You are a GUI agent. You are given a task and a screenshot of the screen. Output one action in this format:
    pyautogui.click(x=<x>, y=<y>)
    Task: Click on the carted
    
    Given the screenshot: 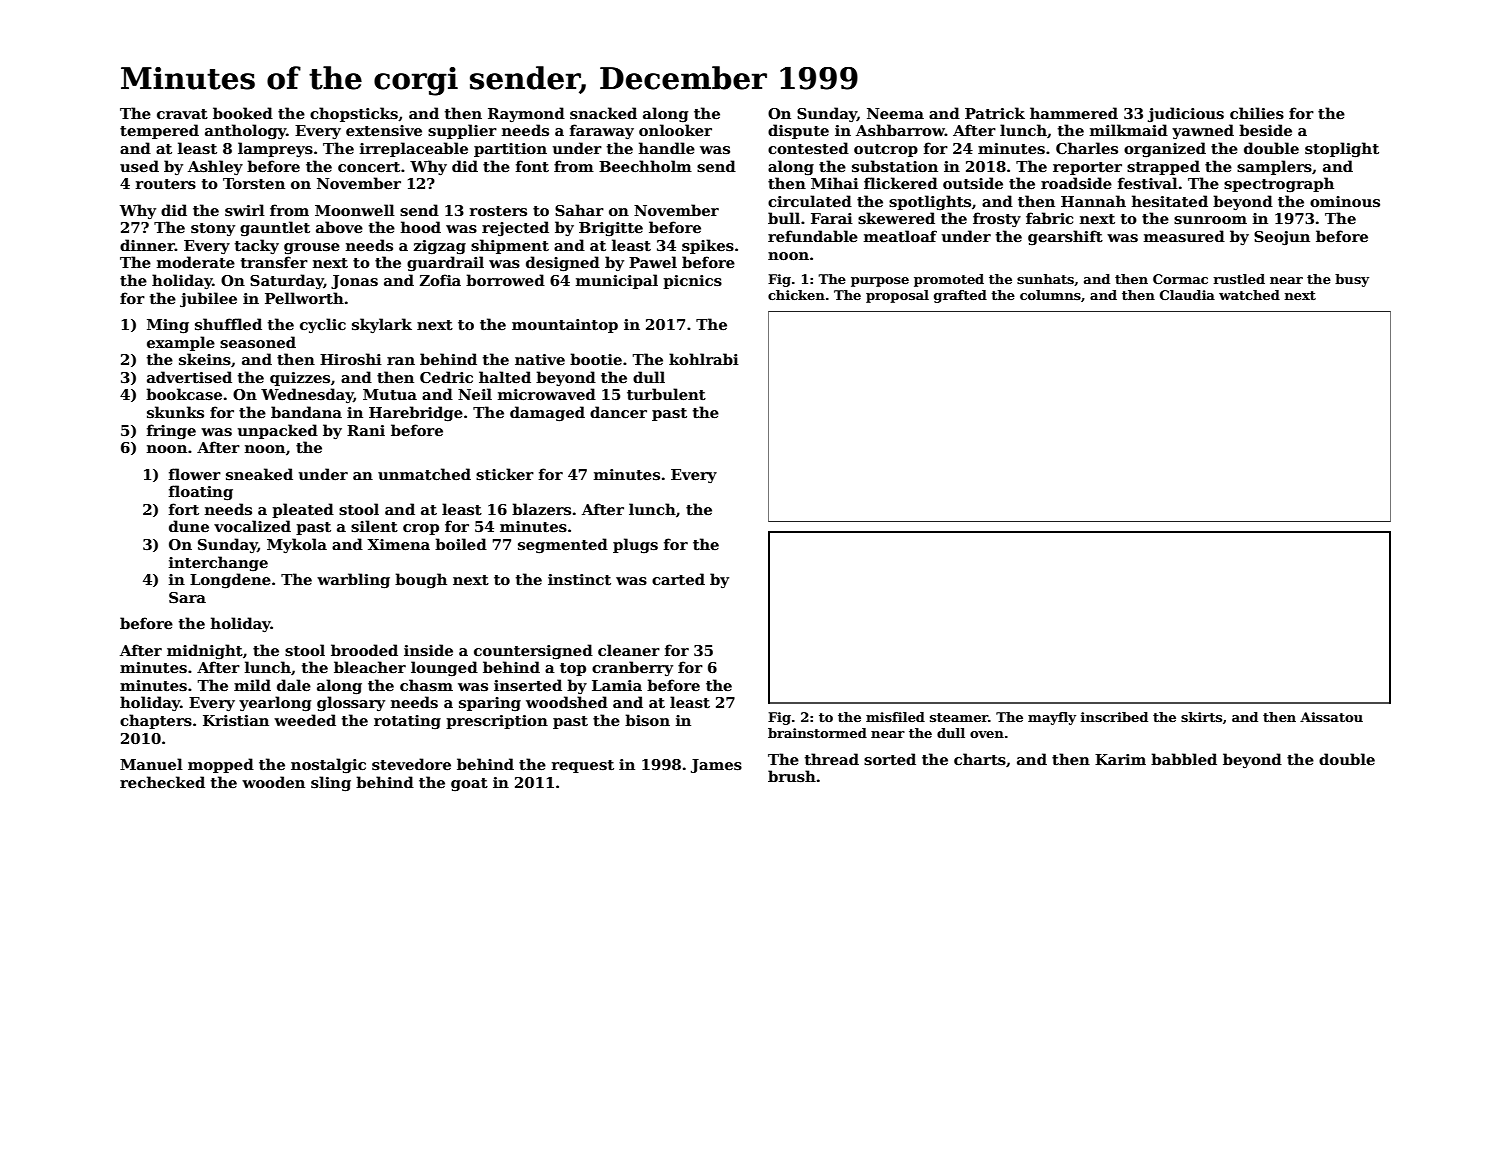 What is the action you would take?
    pyautogui.click(x=678, y=579)
